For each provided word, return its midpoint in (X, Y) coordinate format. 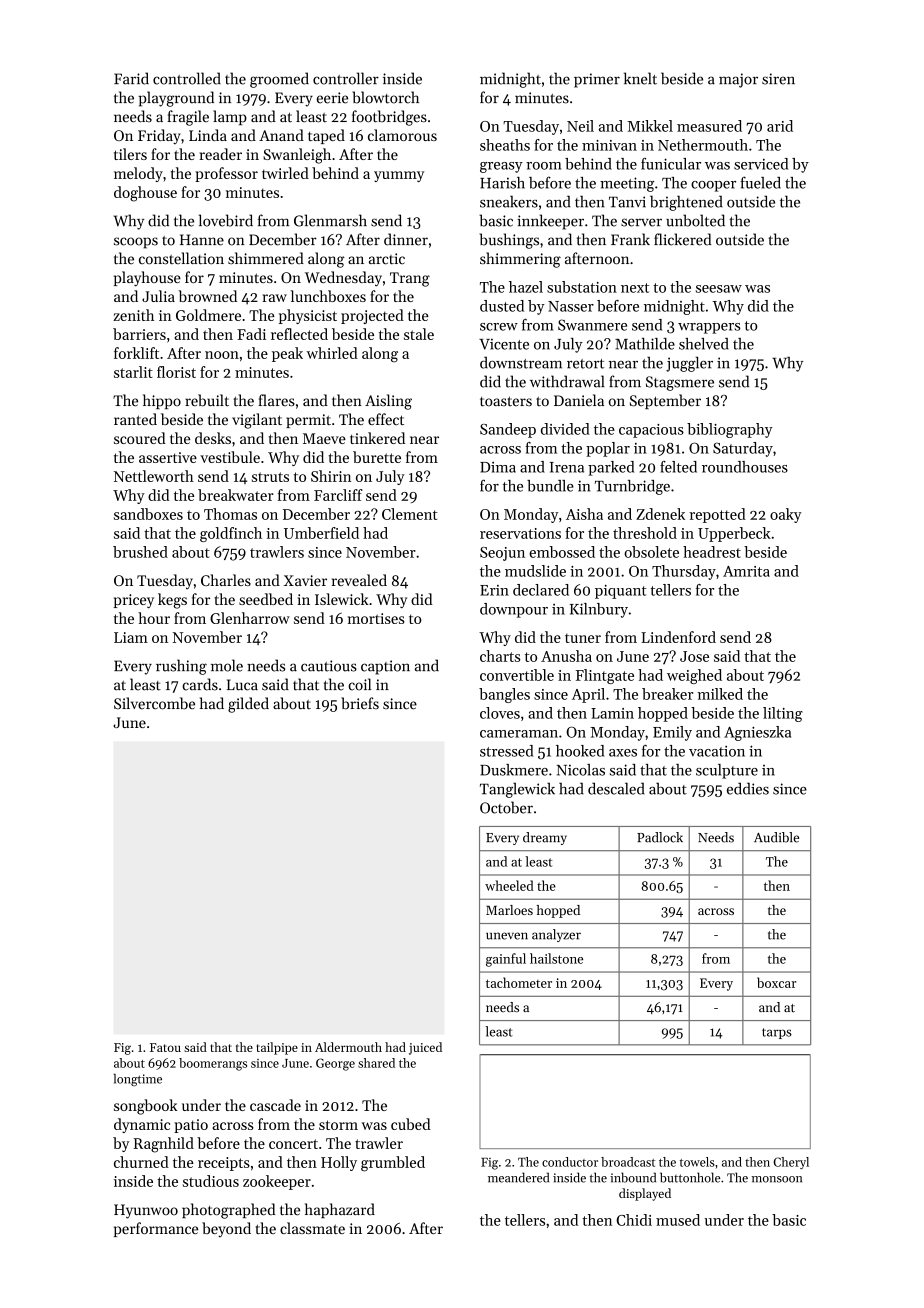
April (588, 695)
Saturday (743, 449)
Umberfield (321, 533)
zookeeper (277, 1182)
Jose (694, 656)
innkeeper (550, 222)
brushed (140, 552)
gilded (248, 705)
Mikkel (650, 126)
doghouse (145, 194)
